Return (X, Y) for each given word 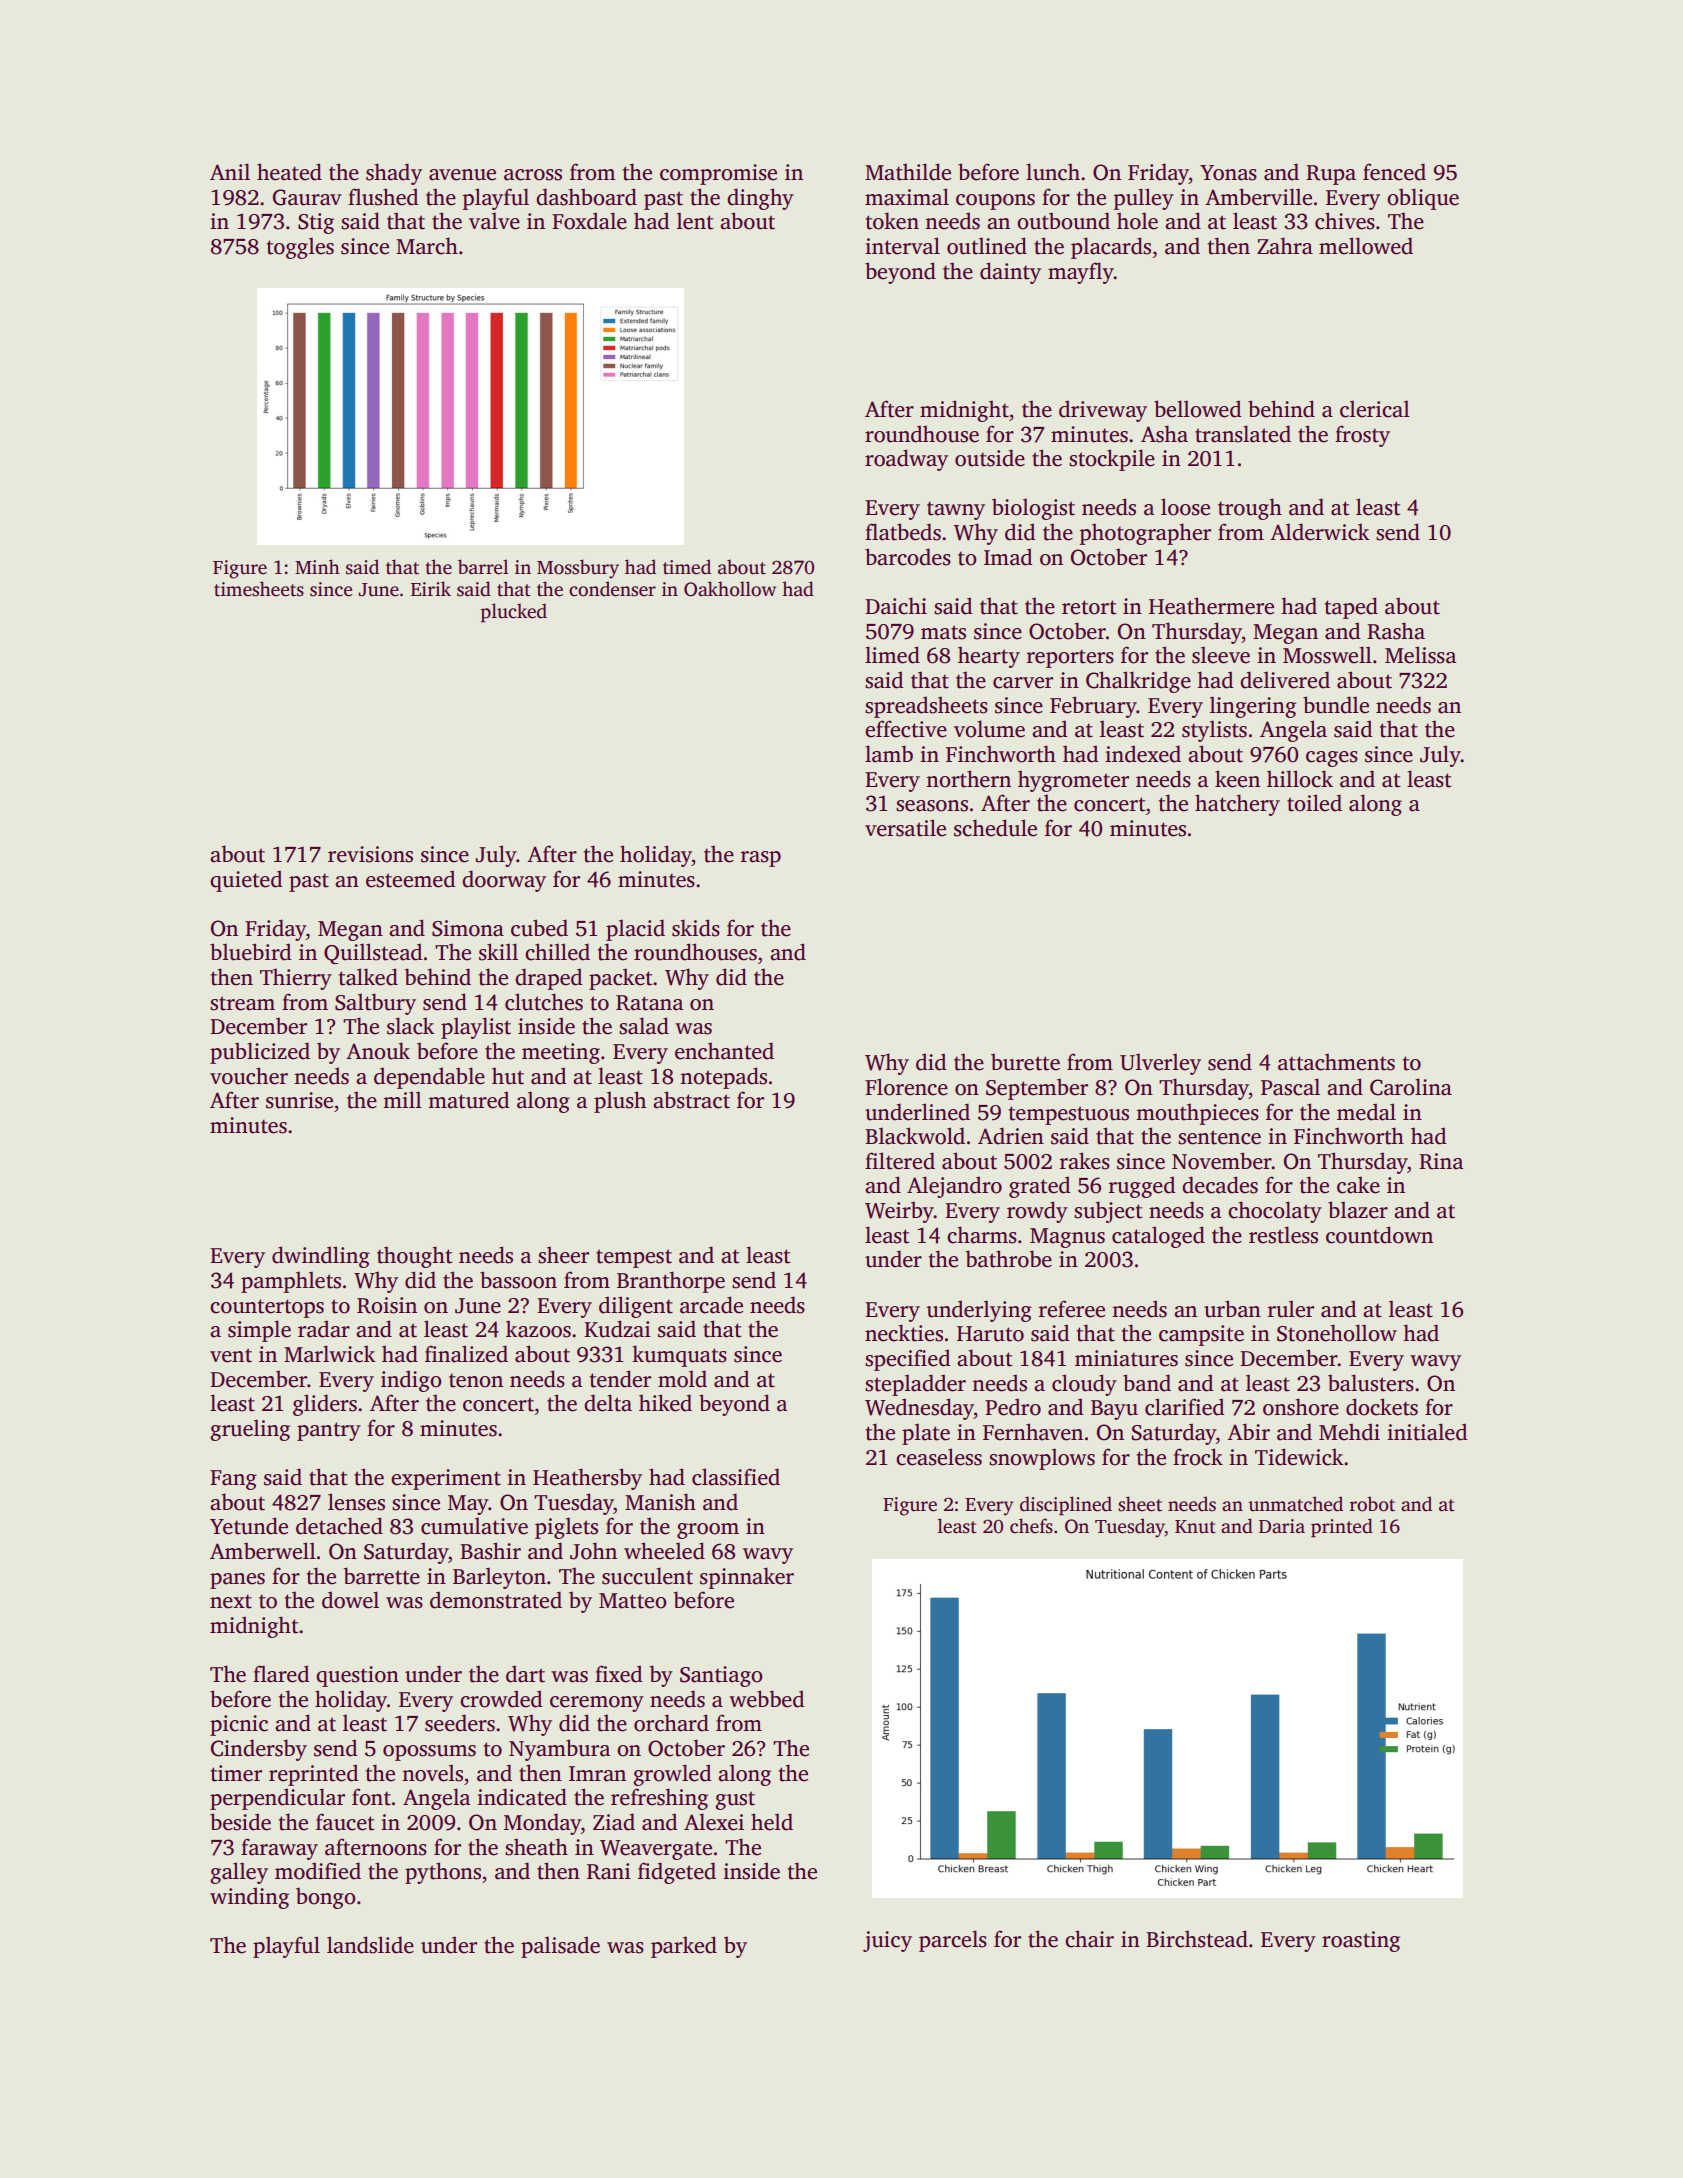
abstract (691, 1100)
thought (414, 1257)
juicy (887, 1941)
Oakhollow (730, 589)
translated (1243, 434)
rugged (1142, 1187)
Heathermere (1211, 606)
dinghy (760, 199)
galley (239, 1873)
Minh (317, 566)
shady (394, 174)
